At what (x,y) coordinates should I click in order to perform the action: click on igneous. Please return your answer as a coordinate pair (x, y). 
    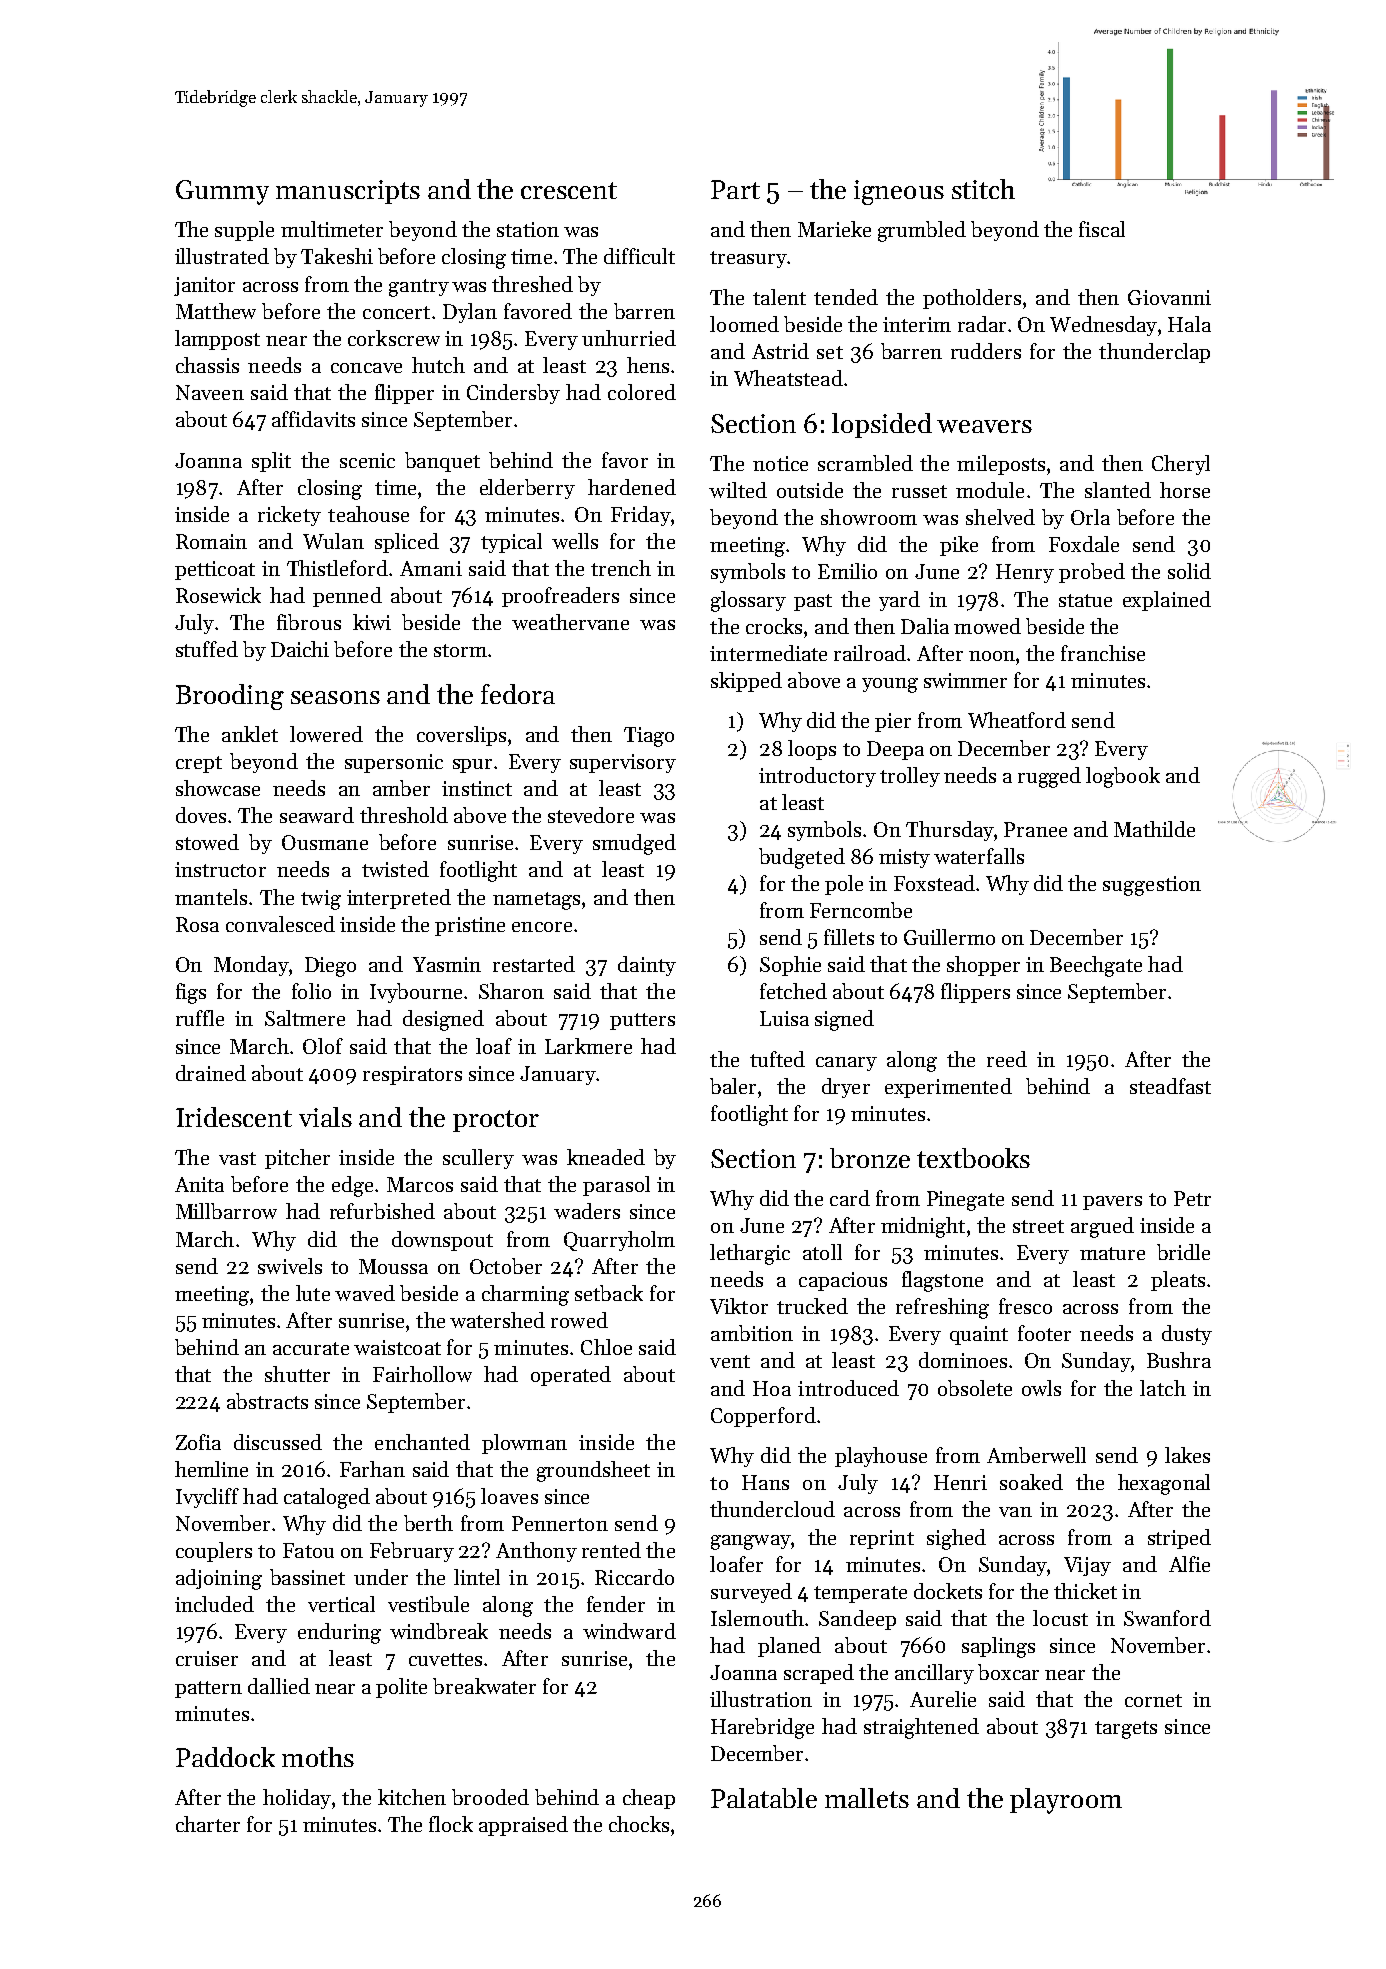
    Looking at the image, I should click on (899, 192).
